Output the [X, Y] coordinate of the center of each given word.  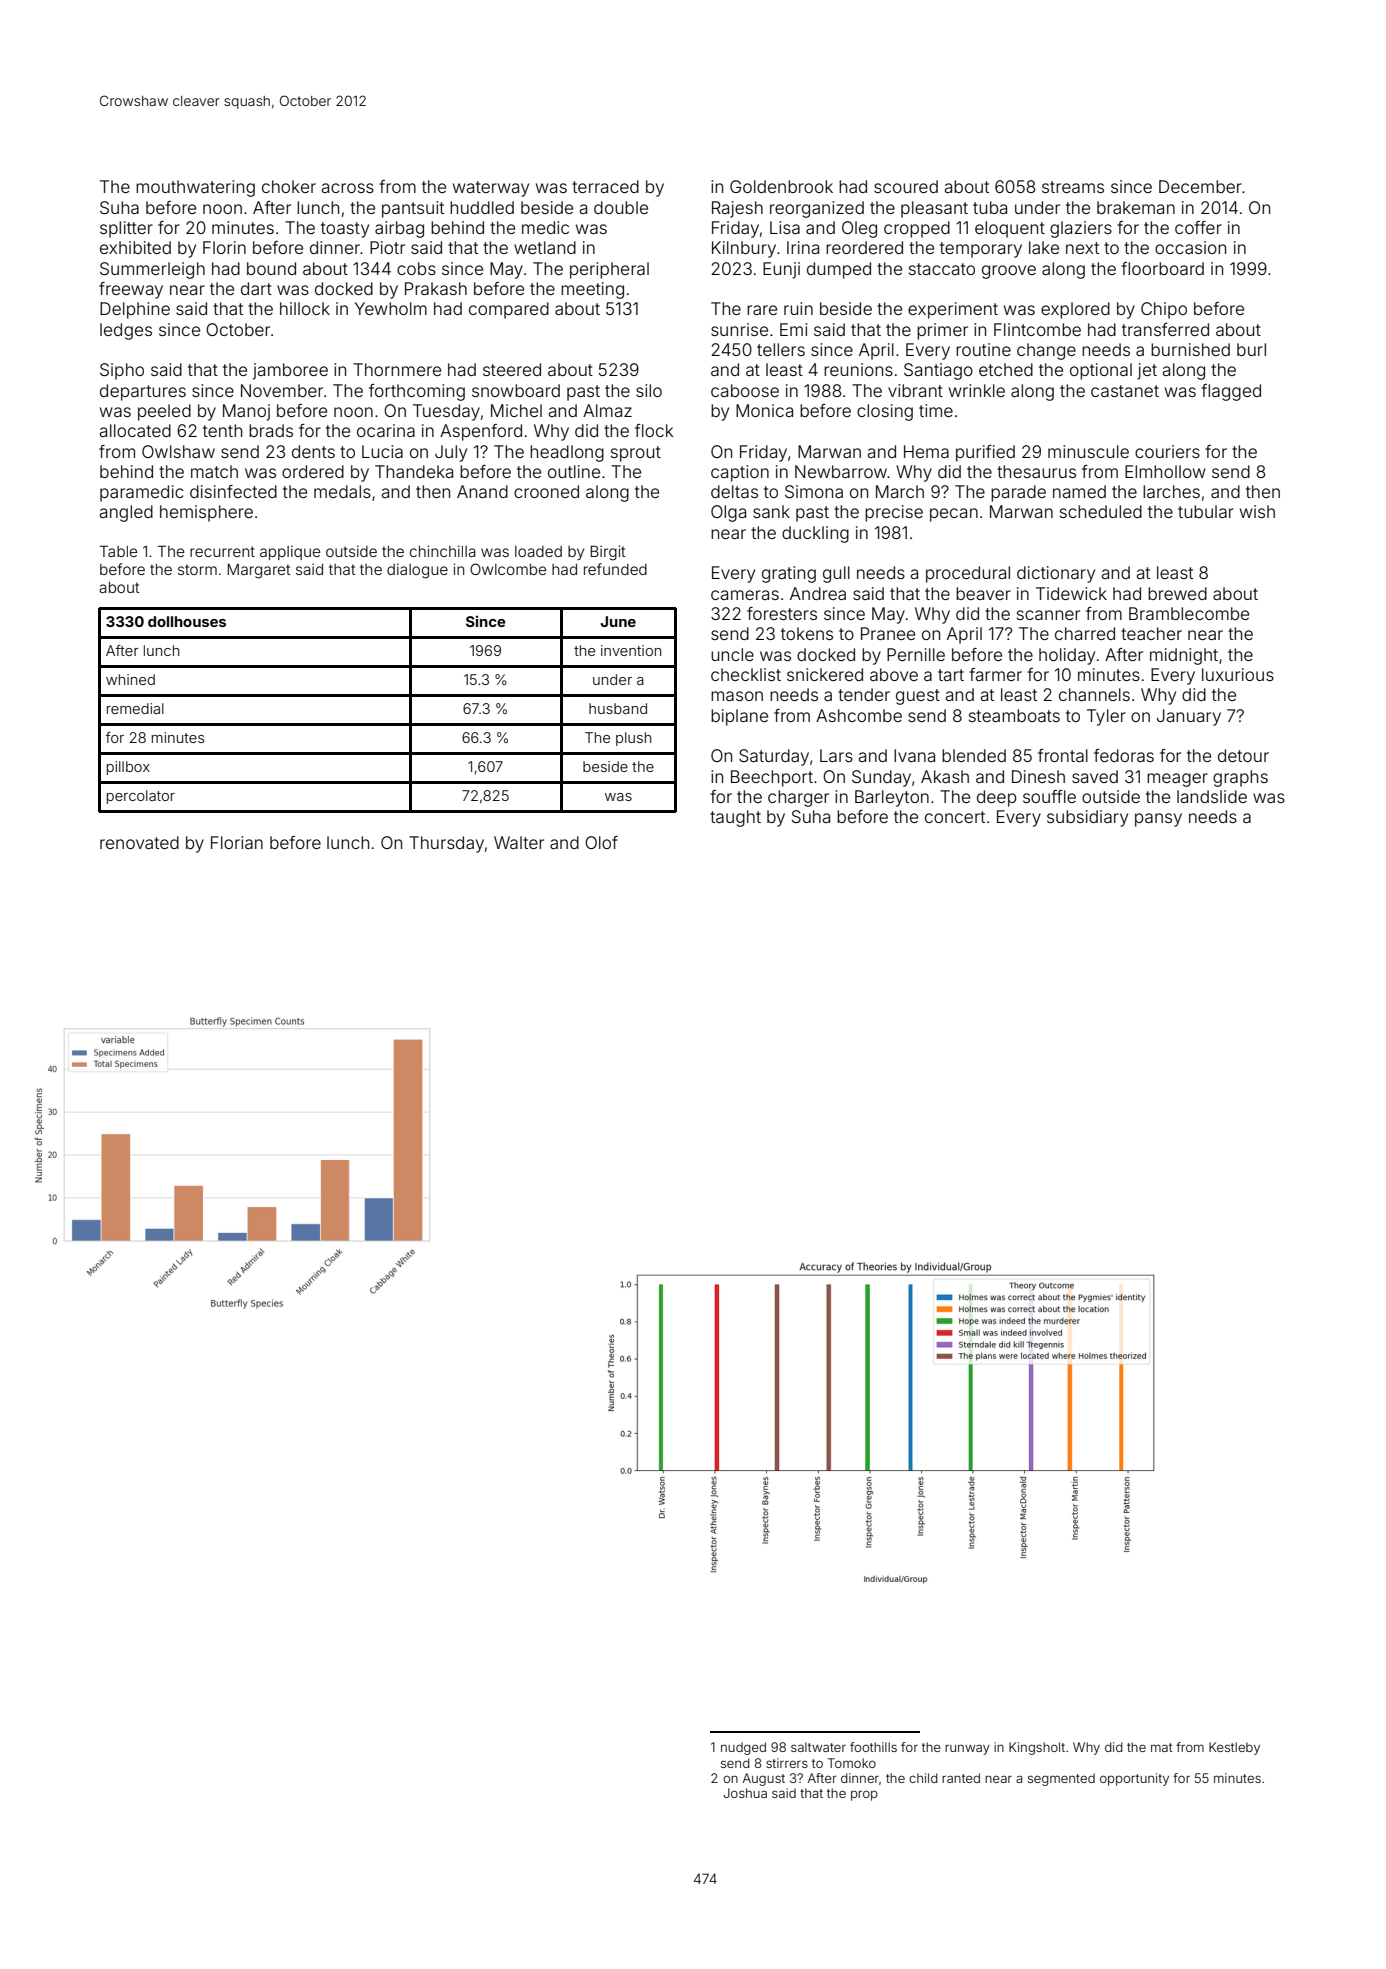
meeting [592, 290]
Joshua [745, 1793]
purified [985, 453]
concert [955, 817]
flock [654, 430]
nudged [743, 1748]
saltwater [818, 1747]
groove [1009, 272]
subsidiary [1087, 818]
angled [126, 513]
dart [256, 288]
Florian [237, 842]
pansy [1158, 820]
